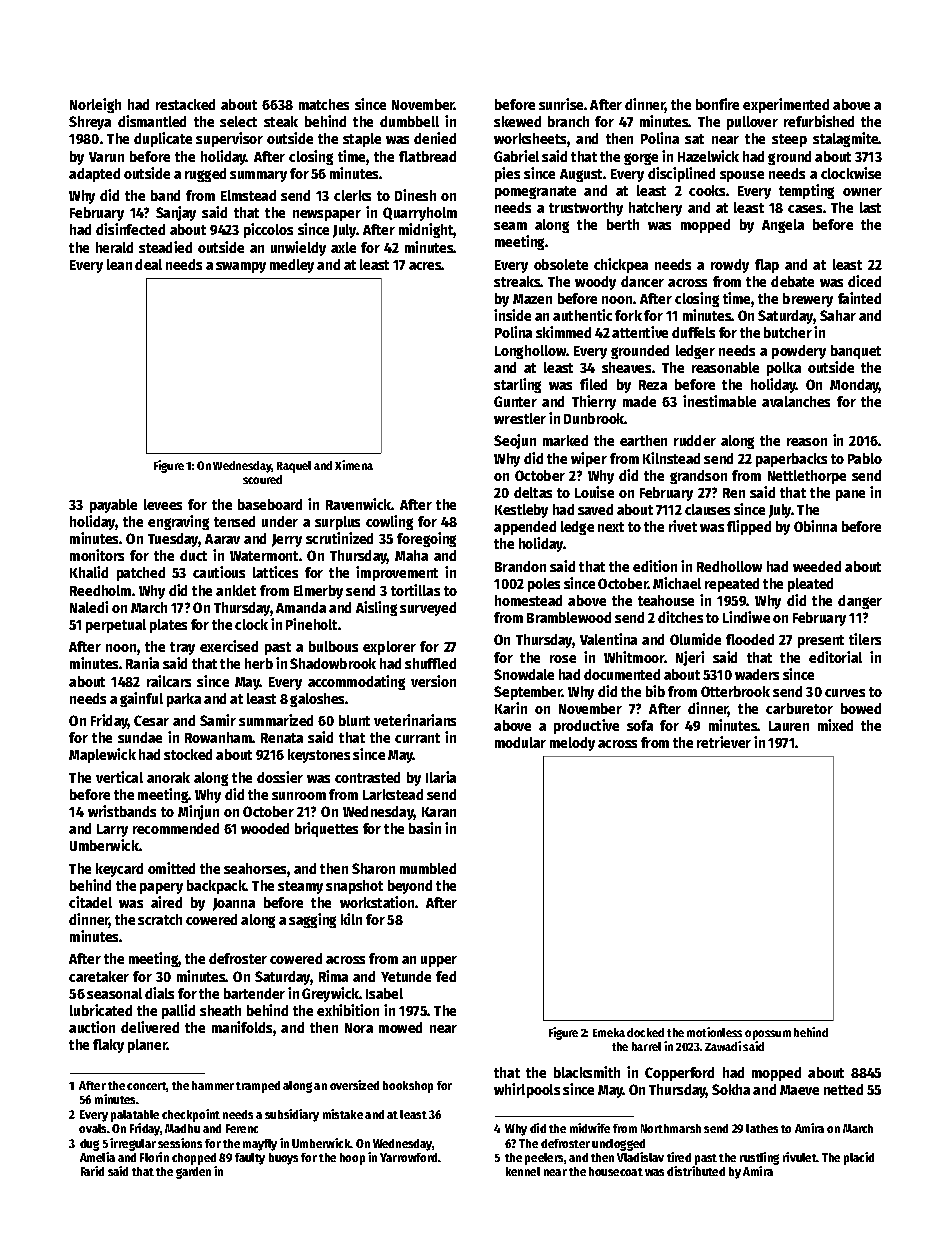  What do you see at coordinates (112, 830) in the screenshot?
I see `Larry` at bounding box center [112, 830].
